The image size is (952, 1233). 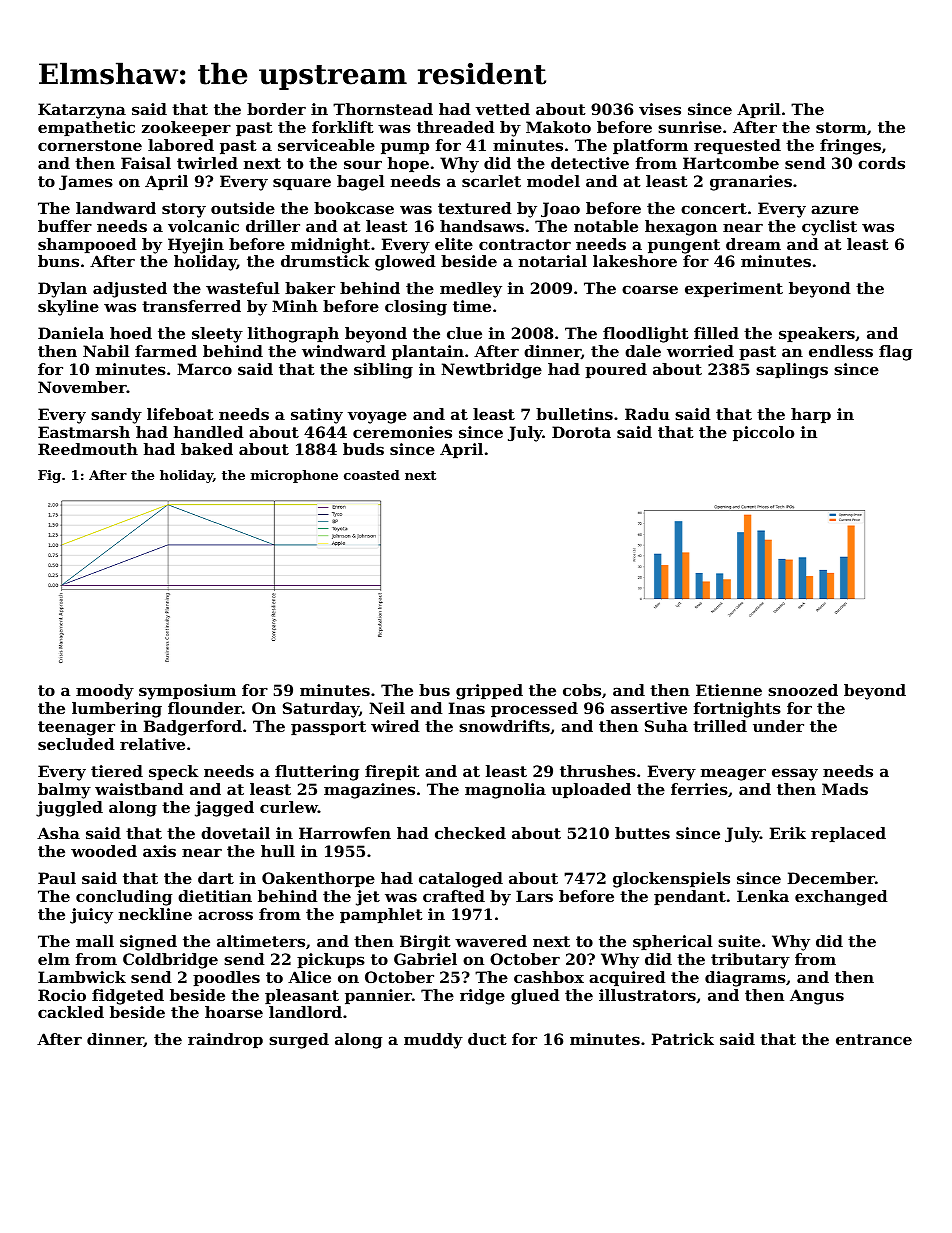 I want to click on requested, so click(x=737, y=146).
